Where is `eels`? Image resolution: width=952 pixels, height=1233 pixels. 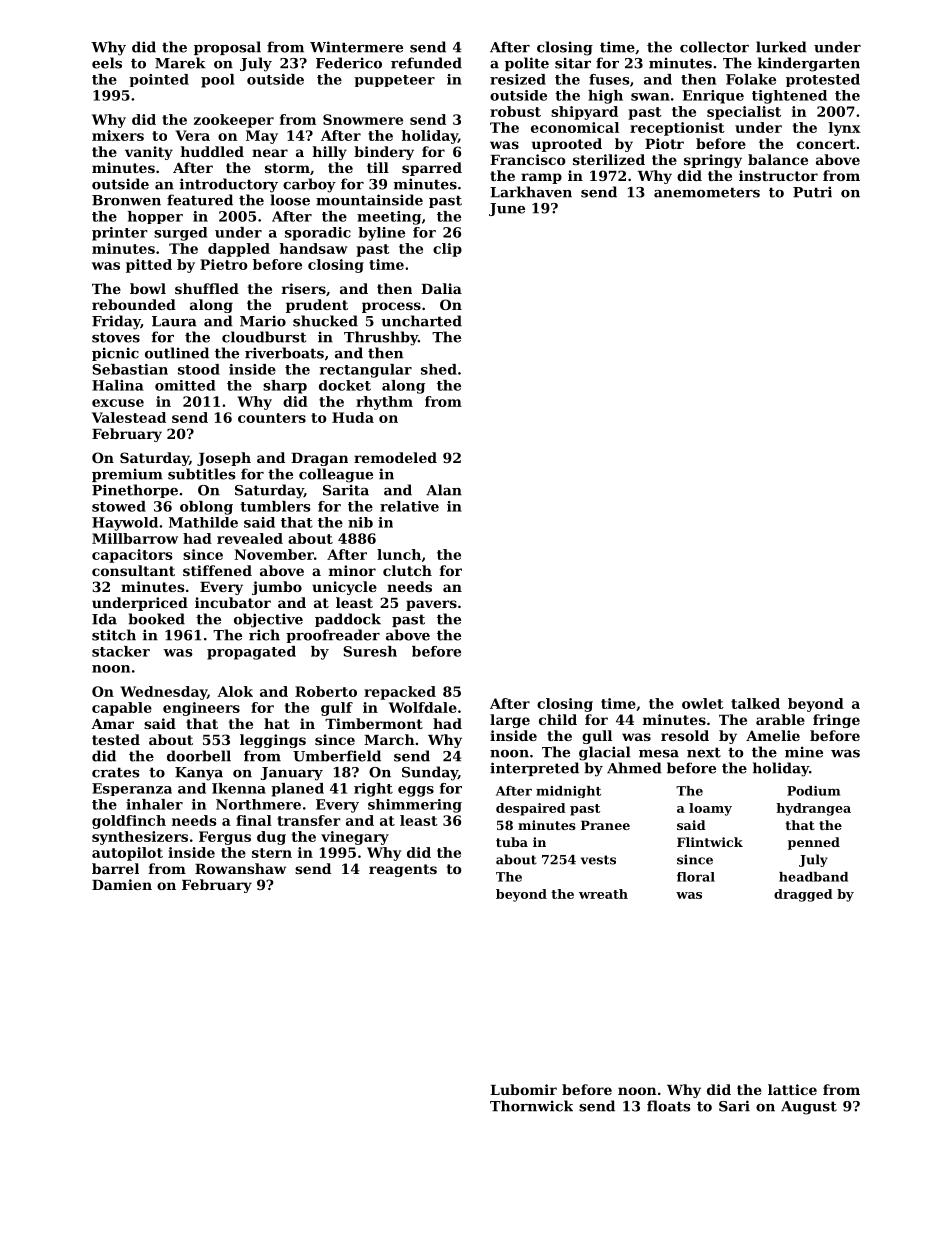
eels is located at coordinates (107, 63).
